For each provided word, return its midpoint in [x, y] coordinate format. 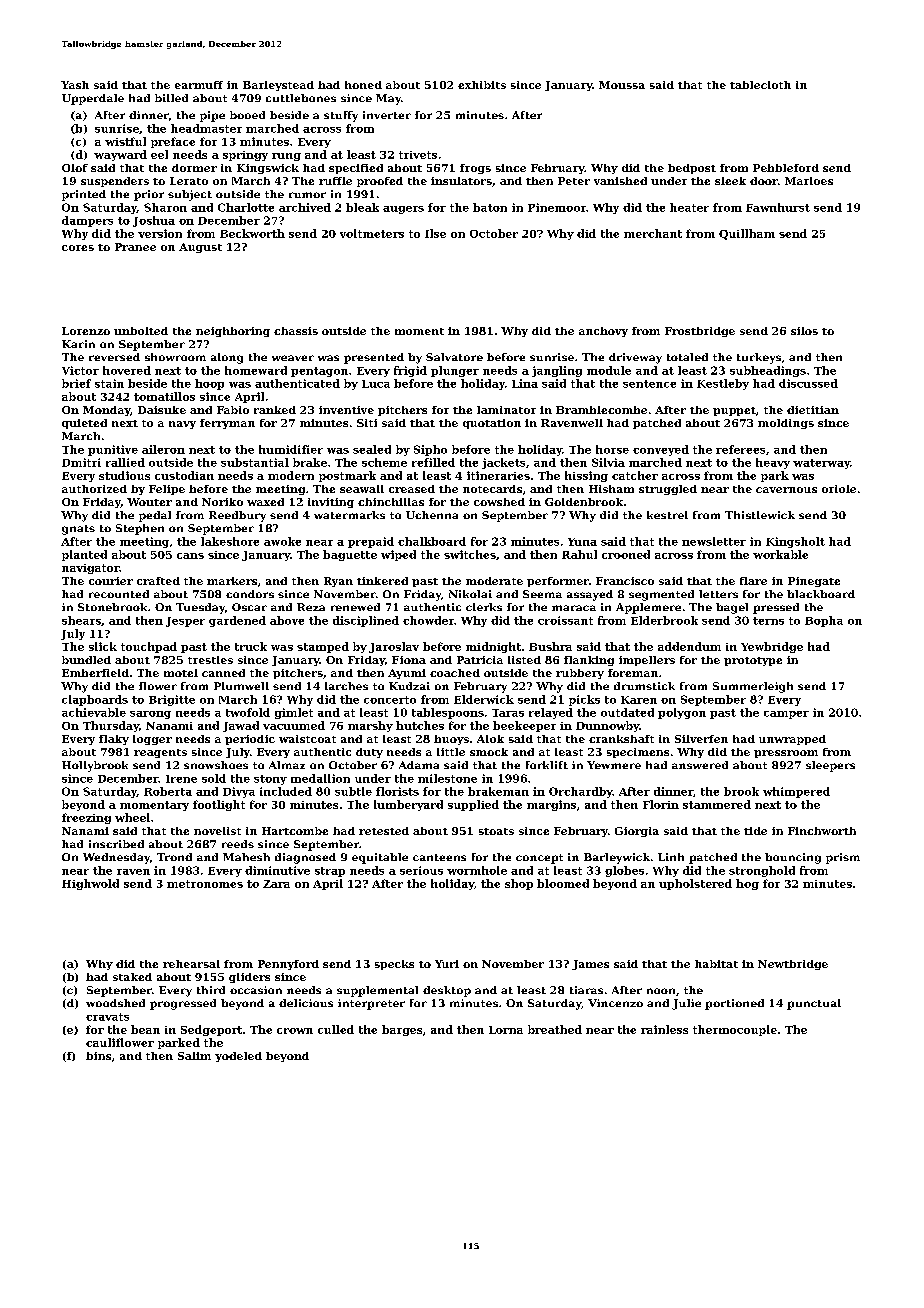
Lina [525, 383]
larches [346, 686]
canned [223, 673]
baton [490, 207]
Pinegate [814, 582]
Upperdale [93, 99]
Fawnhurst [778, 207]
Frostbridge [700, 332]
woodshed [115, 1003]
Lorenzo [86, 331]
